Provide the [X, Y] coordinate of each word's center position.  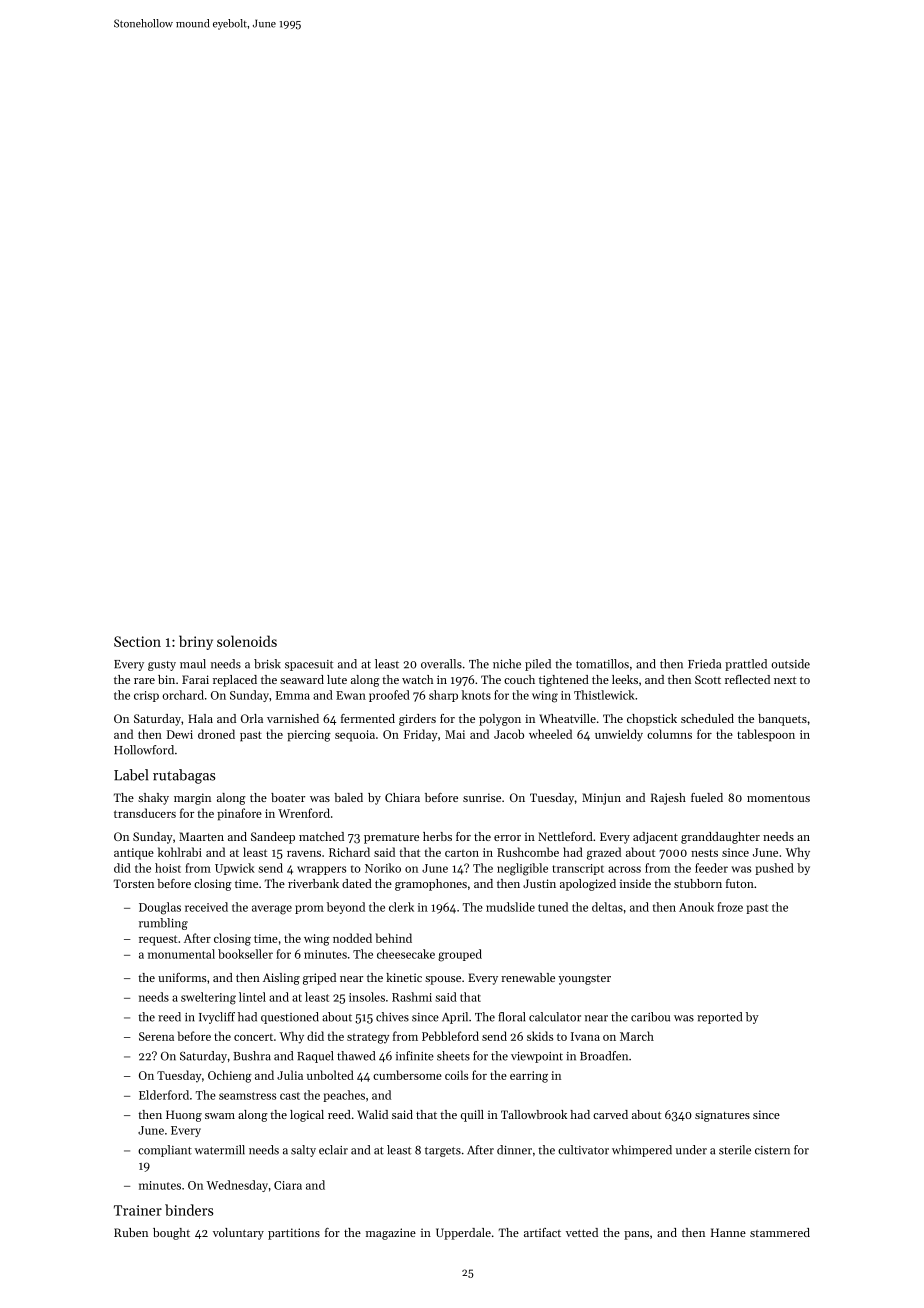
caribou [650, 1017]
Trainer [138, 1210]
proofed [389, 696]
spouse [443, 980]
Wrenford [304, 813]
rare [144, 681]
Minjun [601, 799]
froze [730, 907]
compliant [165, 1151]
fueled [707, 797]
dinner [514, 1150]
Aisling [281, 979]
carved [610, 1114]
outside [790, 664]
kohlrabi [180, 852]
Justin [539, 883]
